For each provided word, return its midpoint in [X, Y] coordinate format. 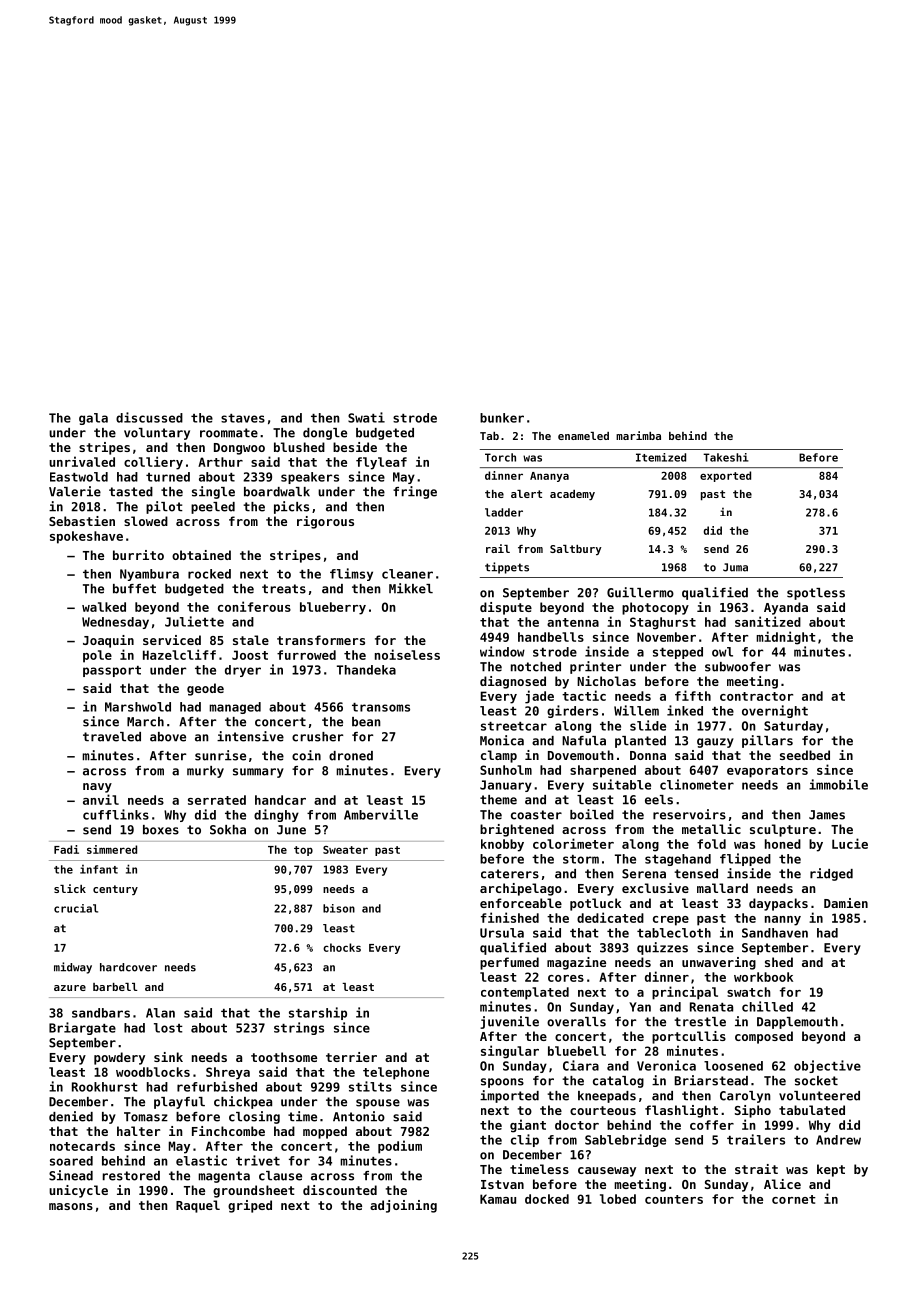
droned [351, 756]
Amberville [381, 814]
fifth [693, 695]
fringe [415, 492]
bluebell [577, 1051]
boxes [161, 830]
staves [243, 418]
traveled [112, 737]
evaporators [767, 772]
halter [138, 1131]
